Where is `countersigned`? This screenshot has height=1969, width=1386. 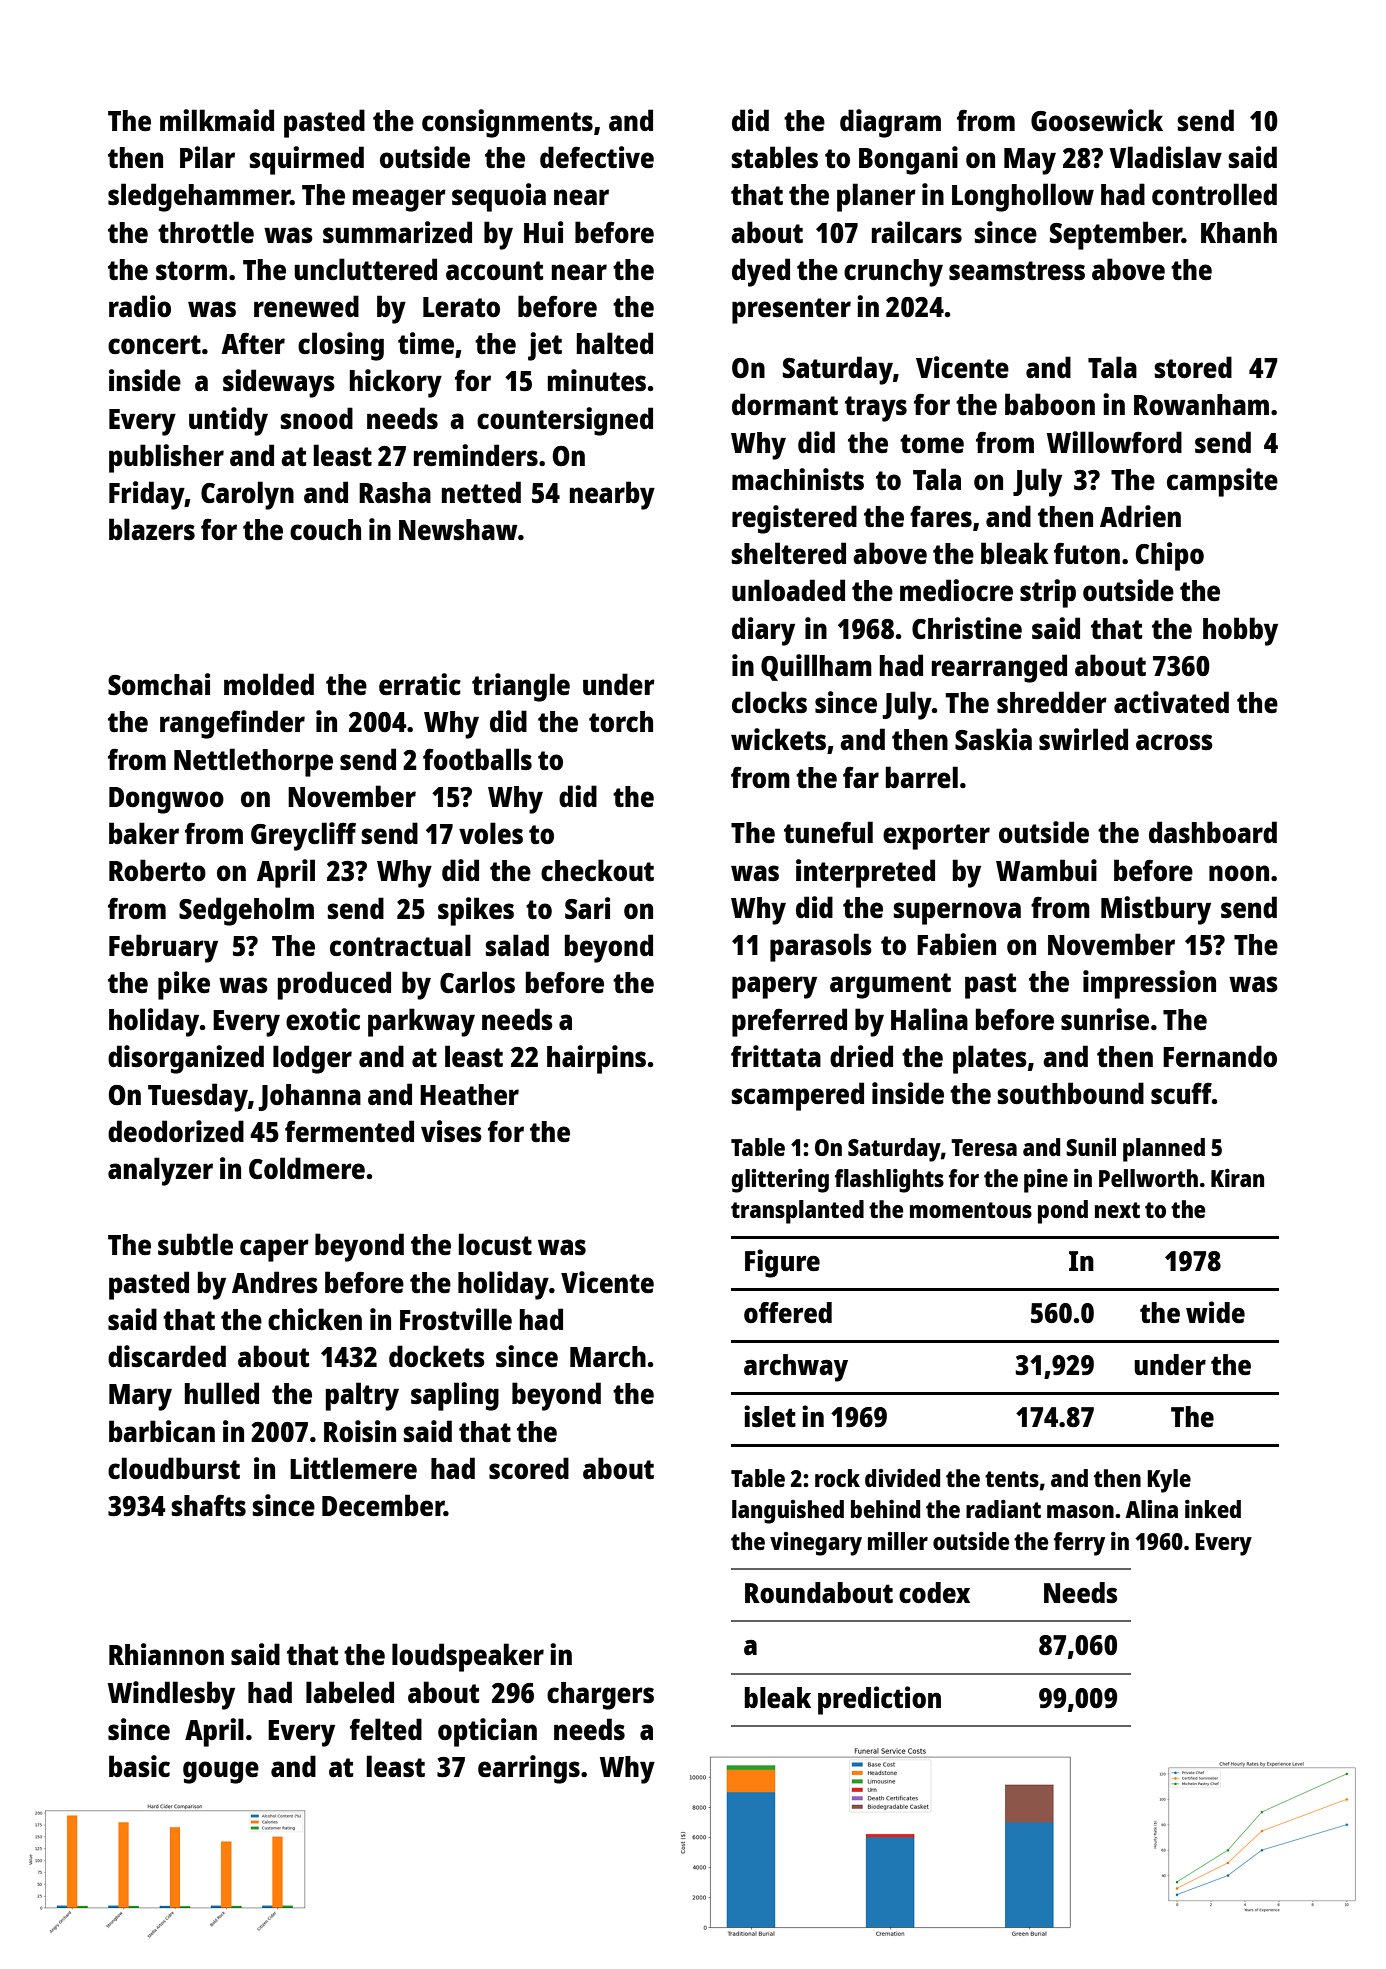 countersigned is located at coordinates (565, 421).
